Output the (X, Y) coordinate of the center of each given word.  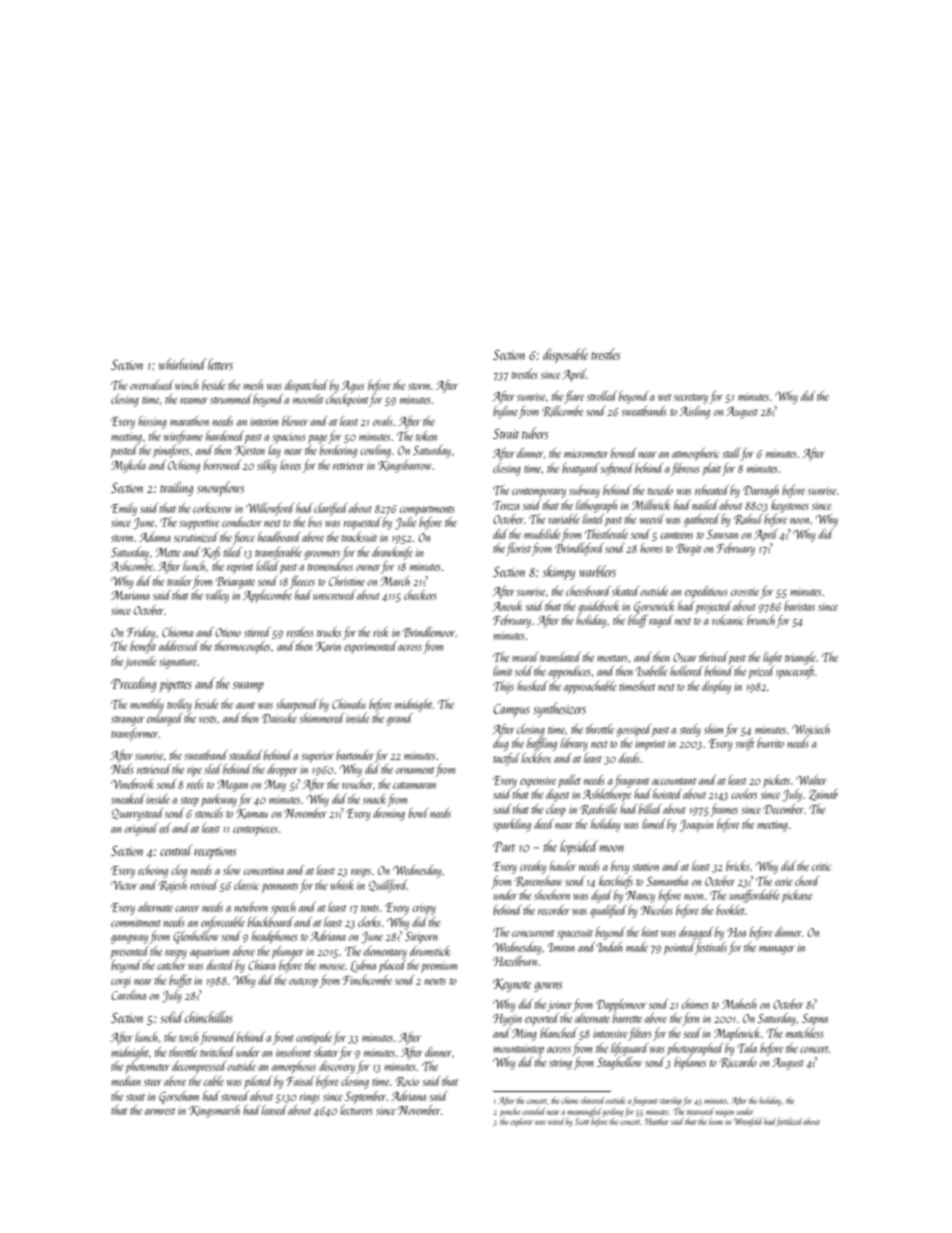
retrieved (154, 769)
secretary (691, 399)
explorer (521, 1122)
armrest (160, 1111)
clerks (369, 922)
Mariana (130, 595)
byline (506, 412)
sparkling (512, 825)
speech (283, 908)
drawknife (392, 553)
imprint (650, 745)
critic (821, 866)
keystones (790, 506)
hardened (225, 436)
